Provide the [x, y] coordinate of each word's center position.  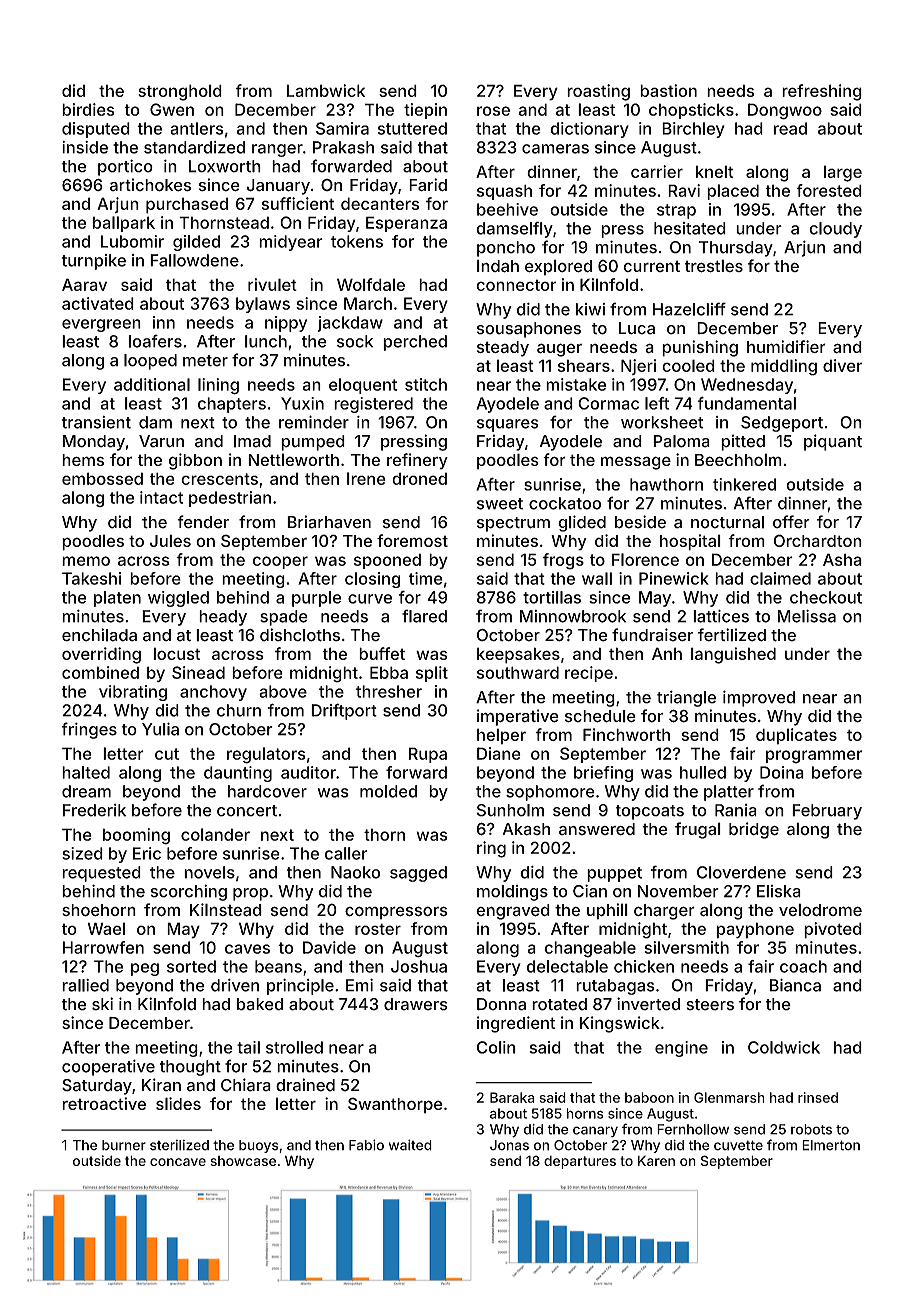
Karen [656, 1160]
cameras [555, 149]
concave [178, 1162]
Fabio [366, 1145]
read [790, 128]
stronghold [180, 92]
